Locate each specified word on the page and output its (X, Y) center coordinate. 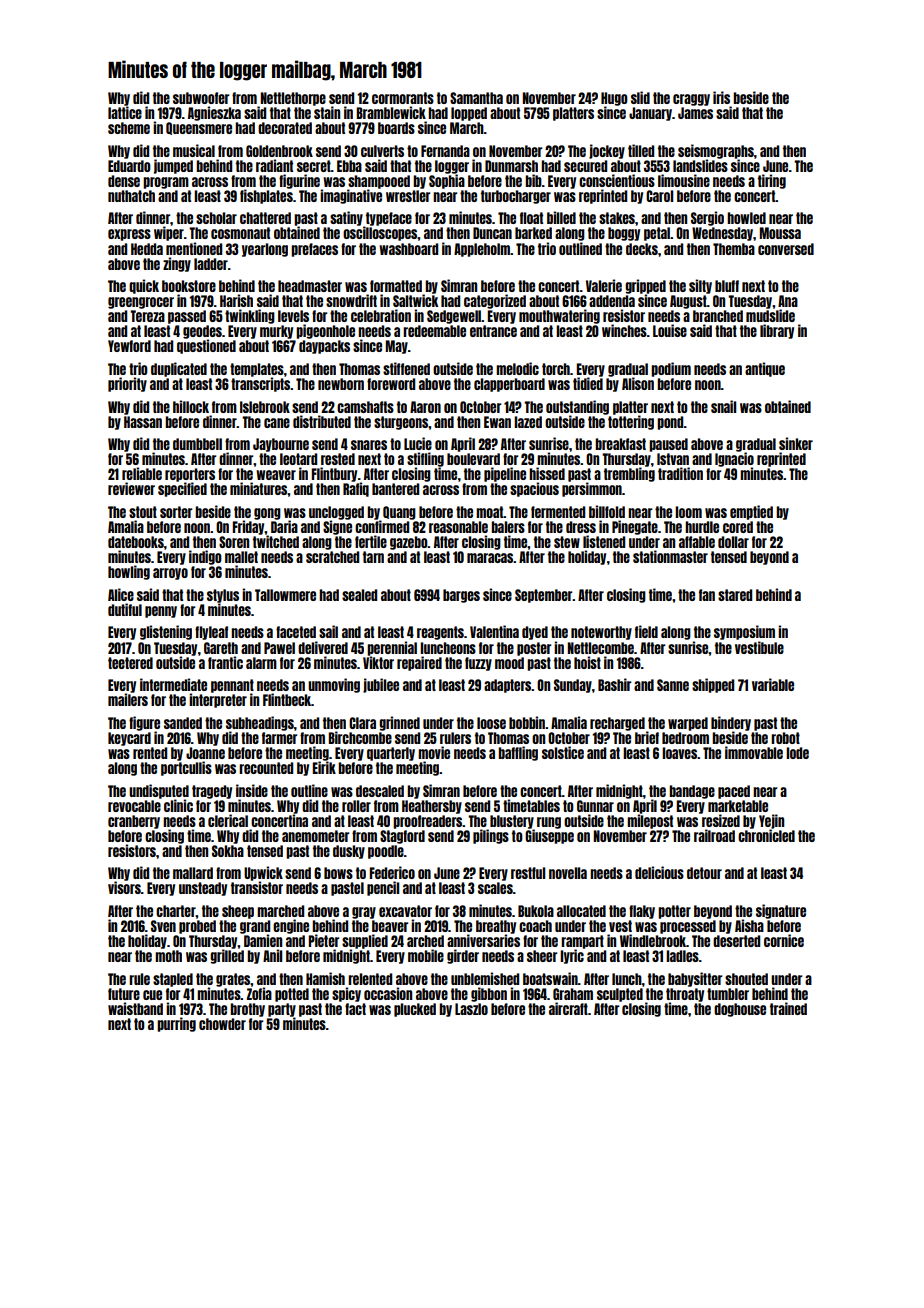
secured (585, 166)
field (646, 631)
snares (369, 445)
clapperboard (509, 385)
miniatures (259, 488)
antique (765, 369)
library (777, 331)
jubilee (381, 685)
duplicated (179, 369)
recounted (266, 768)
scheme (129, 128)
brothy (247, 1010)
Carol (659, 196)
